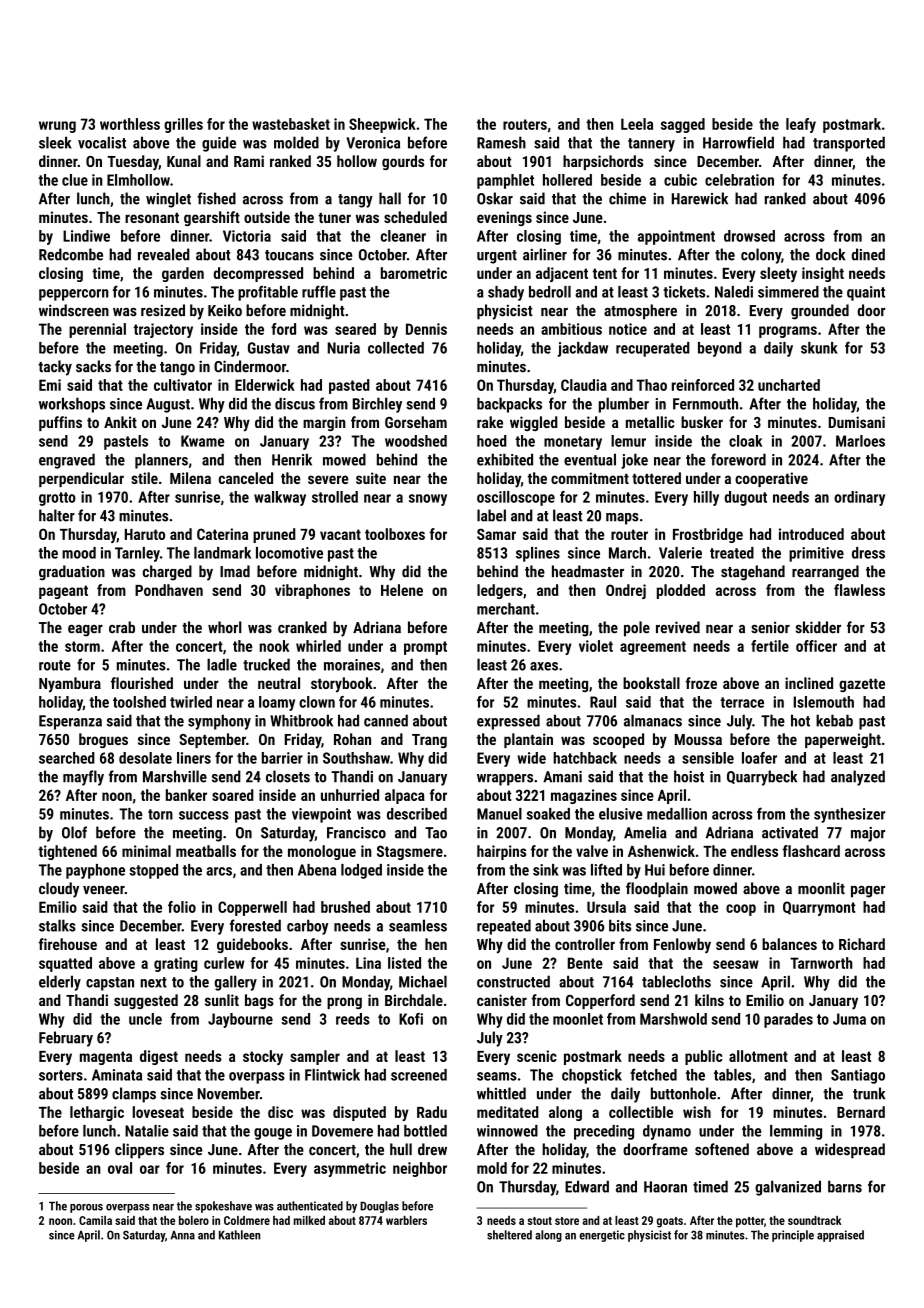 This screenshot has height=1308, width=924. Describe the element at coordinates (801, 125) in the screenshot. I see `leafy` at that location.
